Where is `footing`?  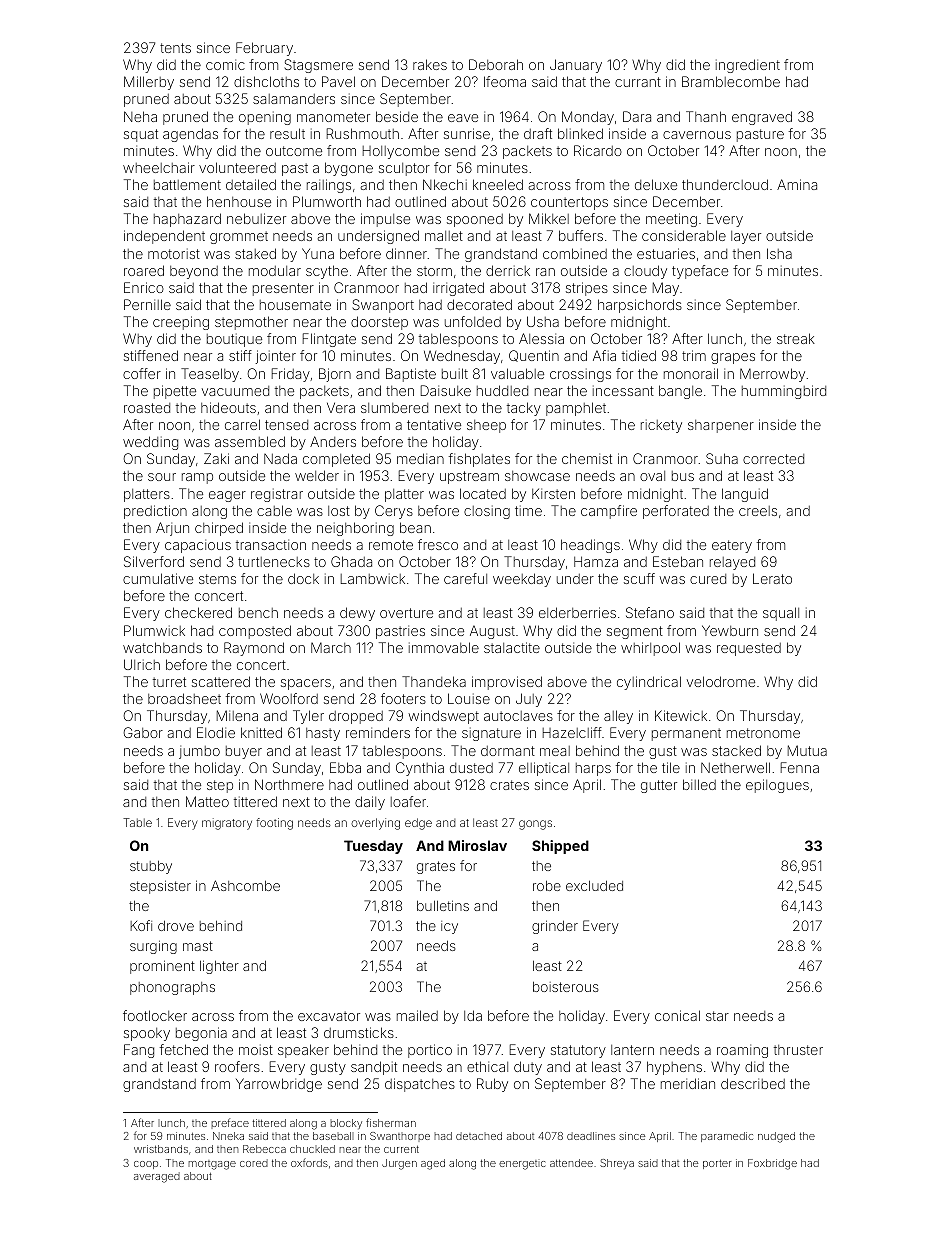
footing is located at coordinates (274, 824).
